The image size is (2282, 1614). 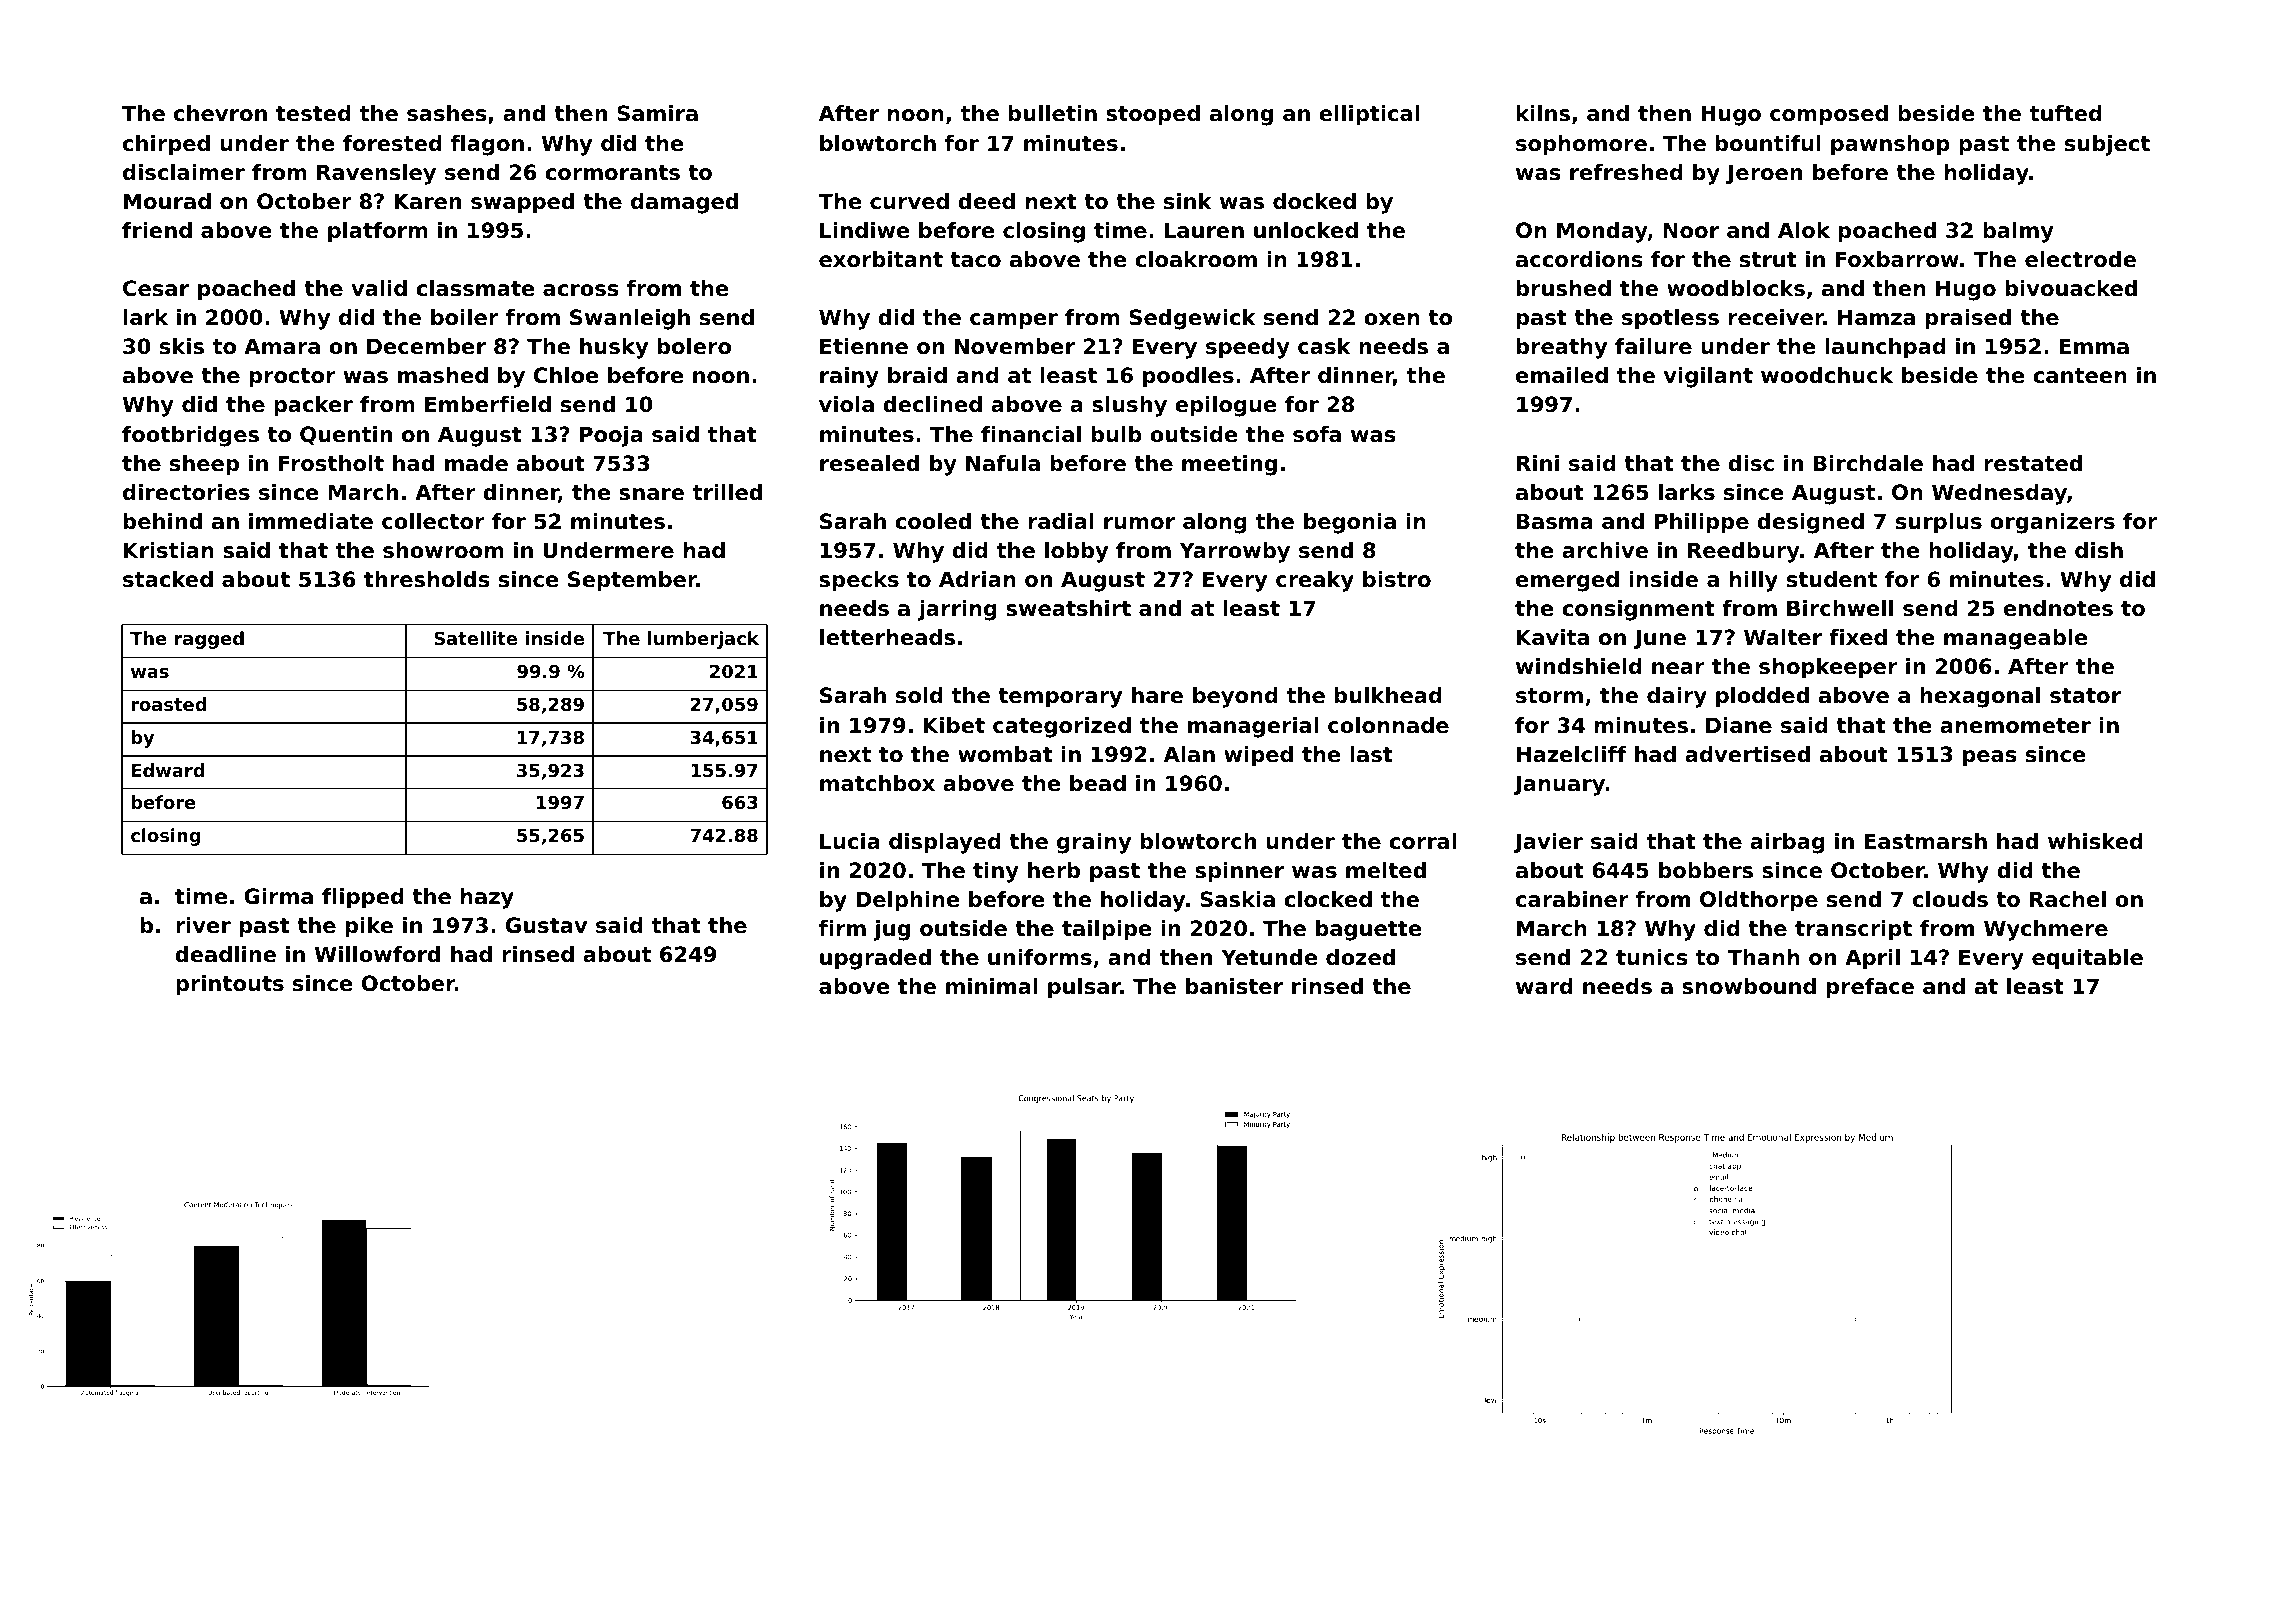 What do you see at coordinates (2099, 550) in the image?
I see `dish` at bounding box center [2099, 550].
